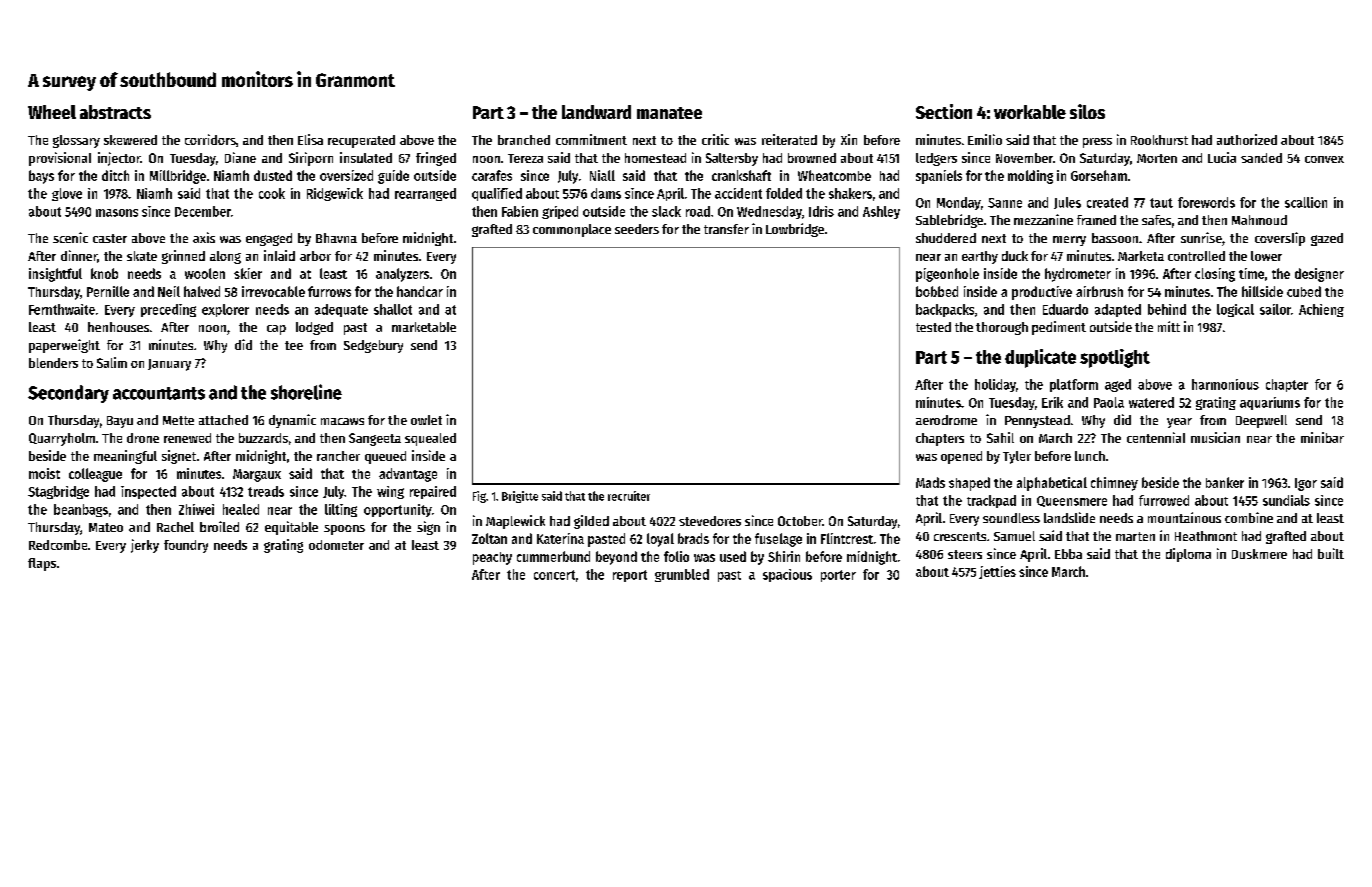 Image resolution: width=1372 pixels, height=887 pixels. I want to click on shoreline, so click(306, 392).
